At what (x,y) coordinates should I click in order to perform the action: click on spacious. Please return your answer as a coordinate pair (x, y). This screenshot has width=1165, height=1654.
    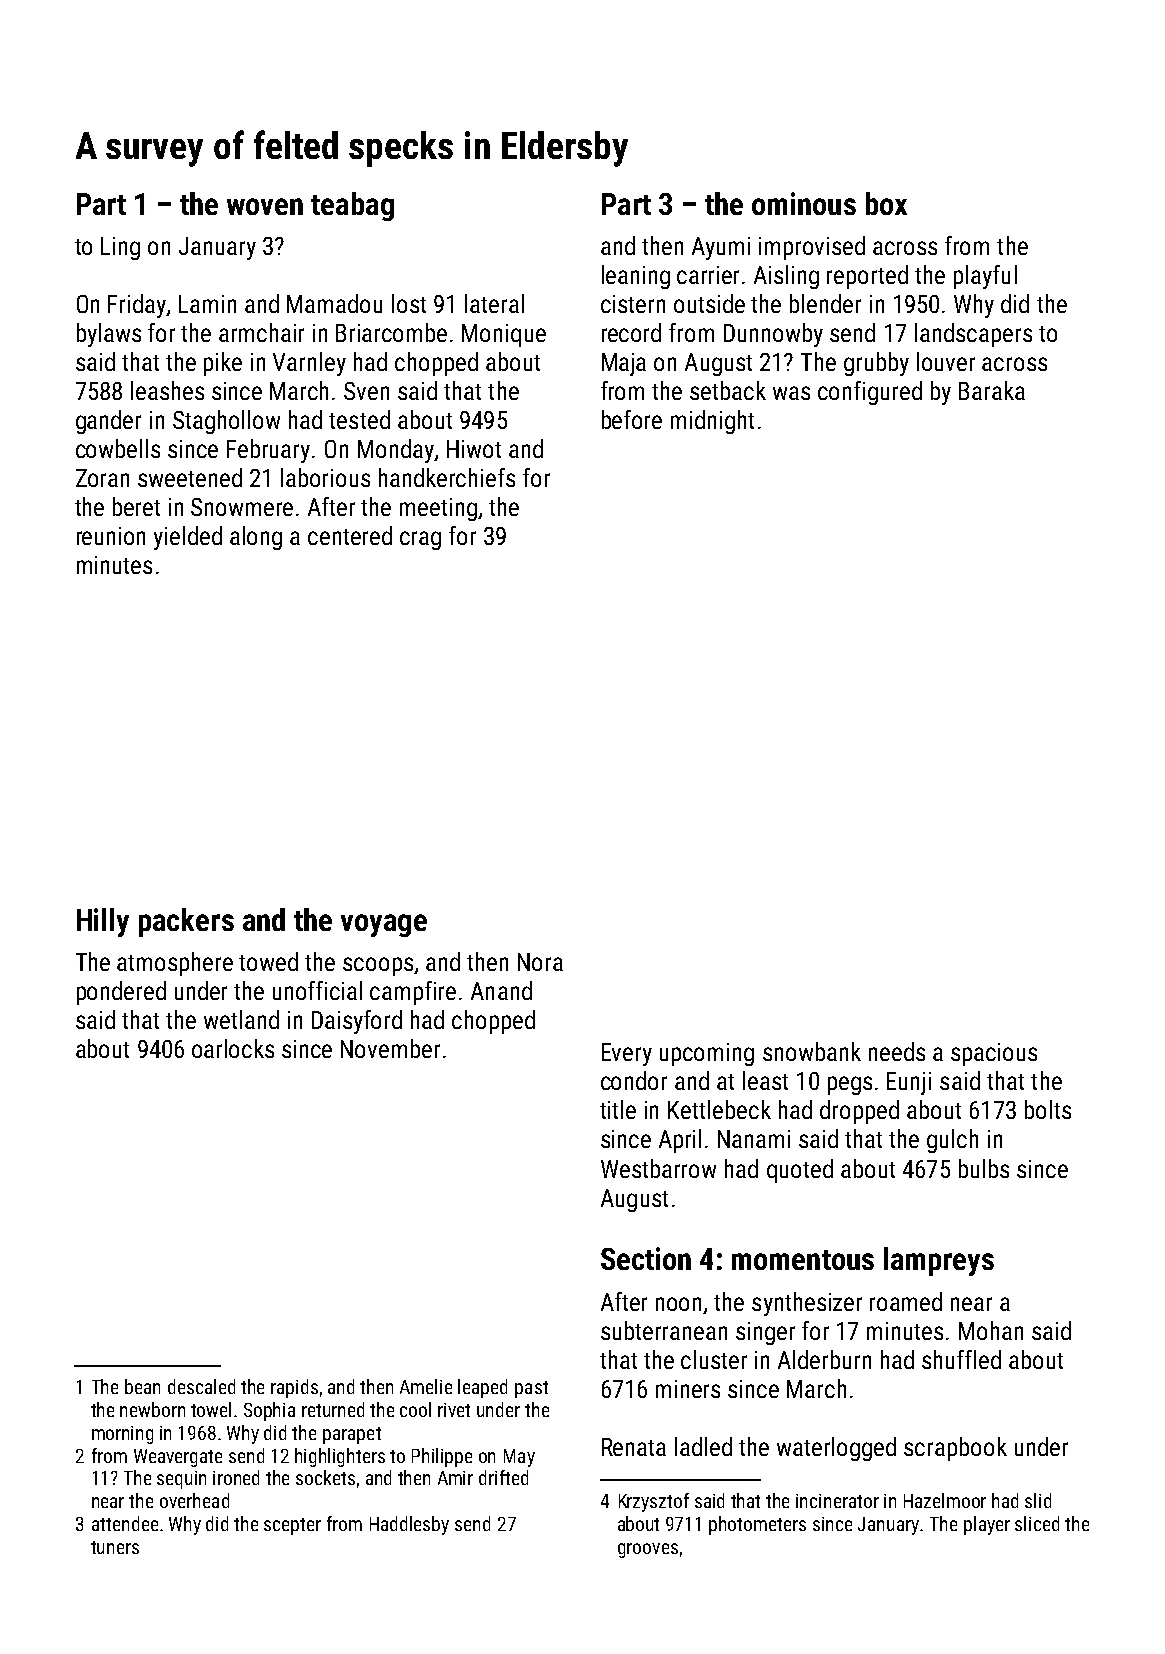
    Looking at the image, I should click on (994, 1054).
